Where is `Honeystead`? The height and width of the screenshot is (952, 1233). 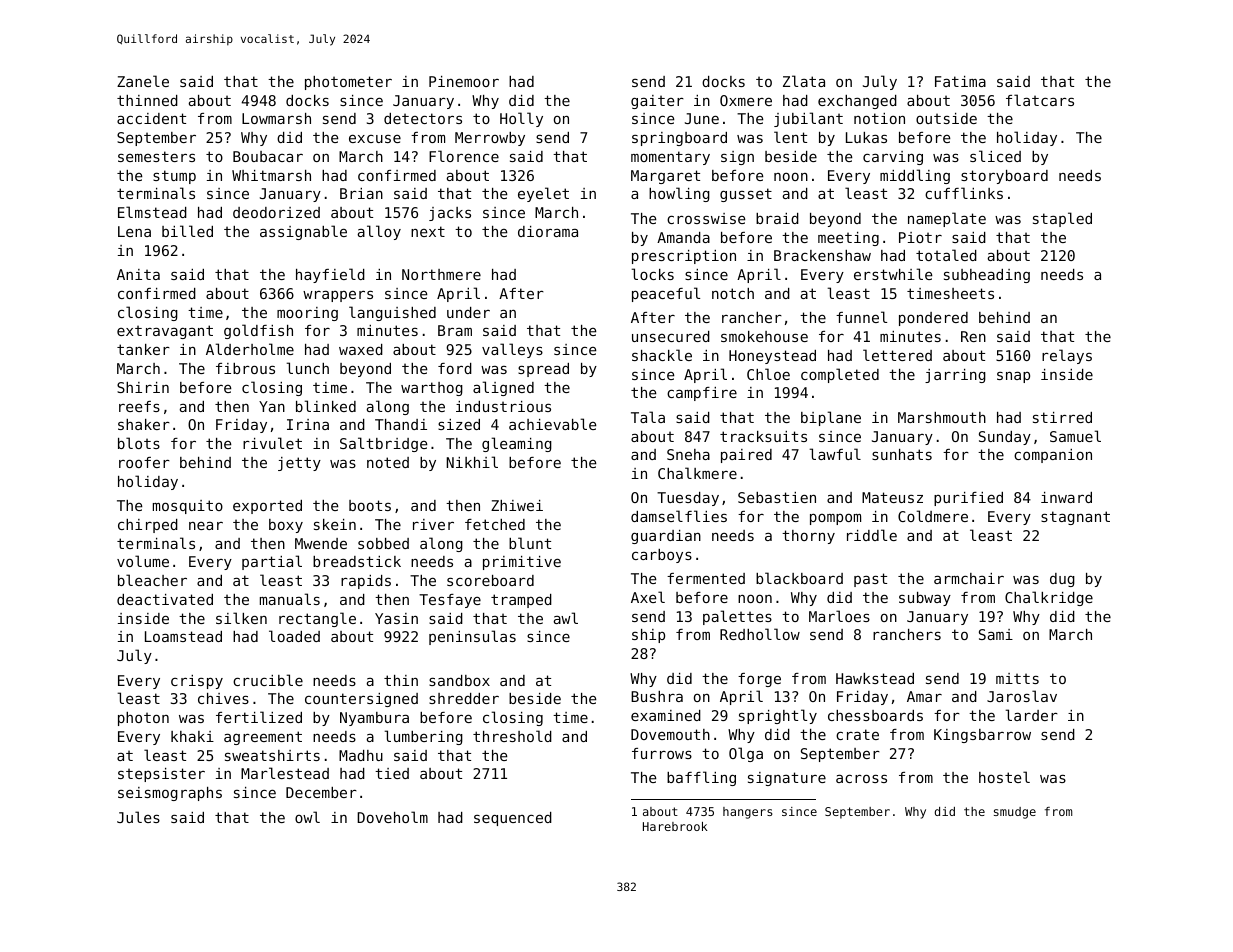 Honeystead is located at coordinates (772, 357).
